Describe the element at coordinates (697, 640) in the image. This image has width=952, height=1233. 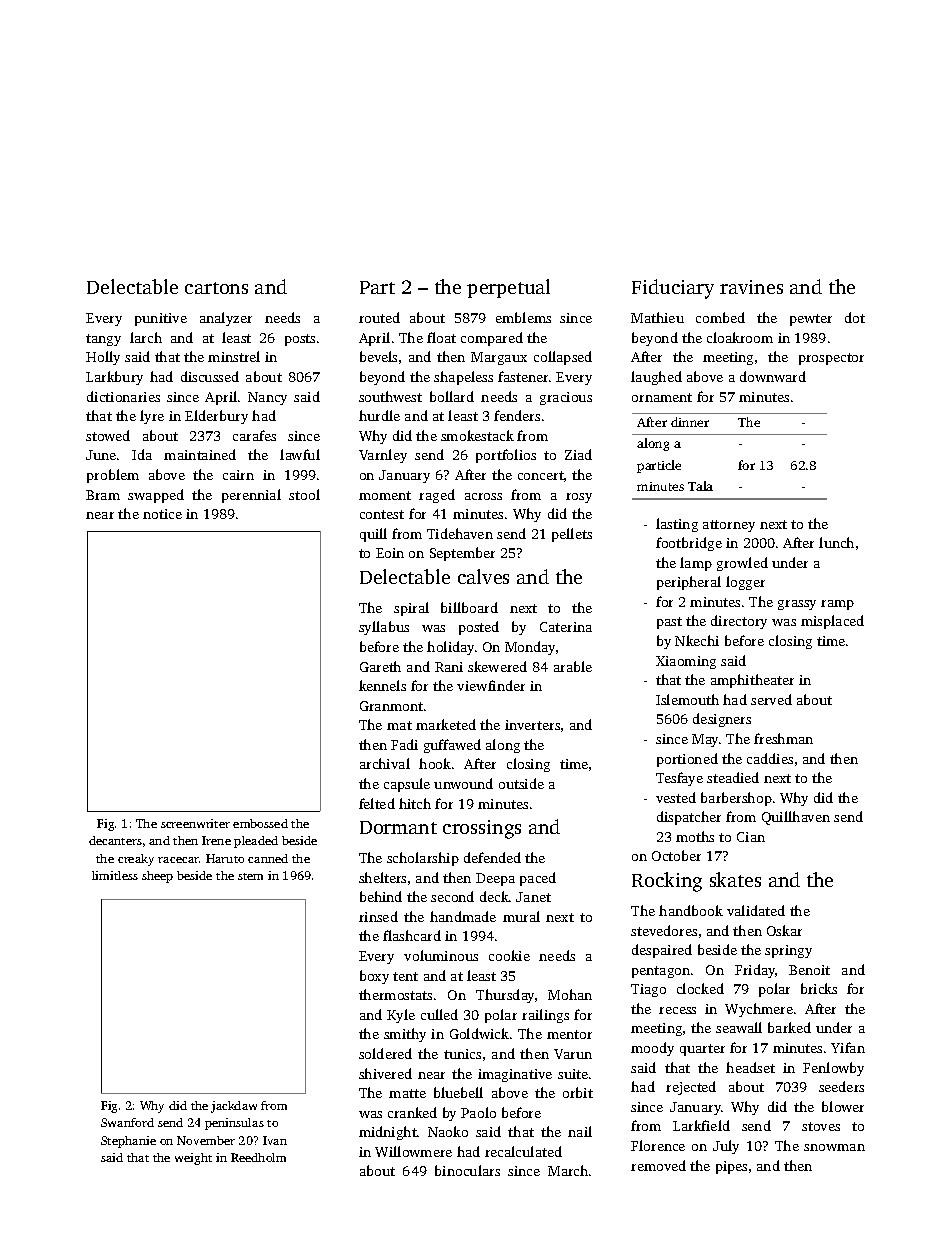
I see `Nkechi` at that location.
